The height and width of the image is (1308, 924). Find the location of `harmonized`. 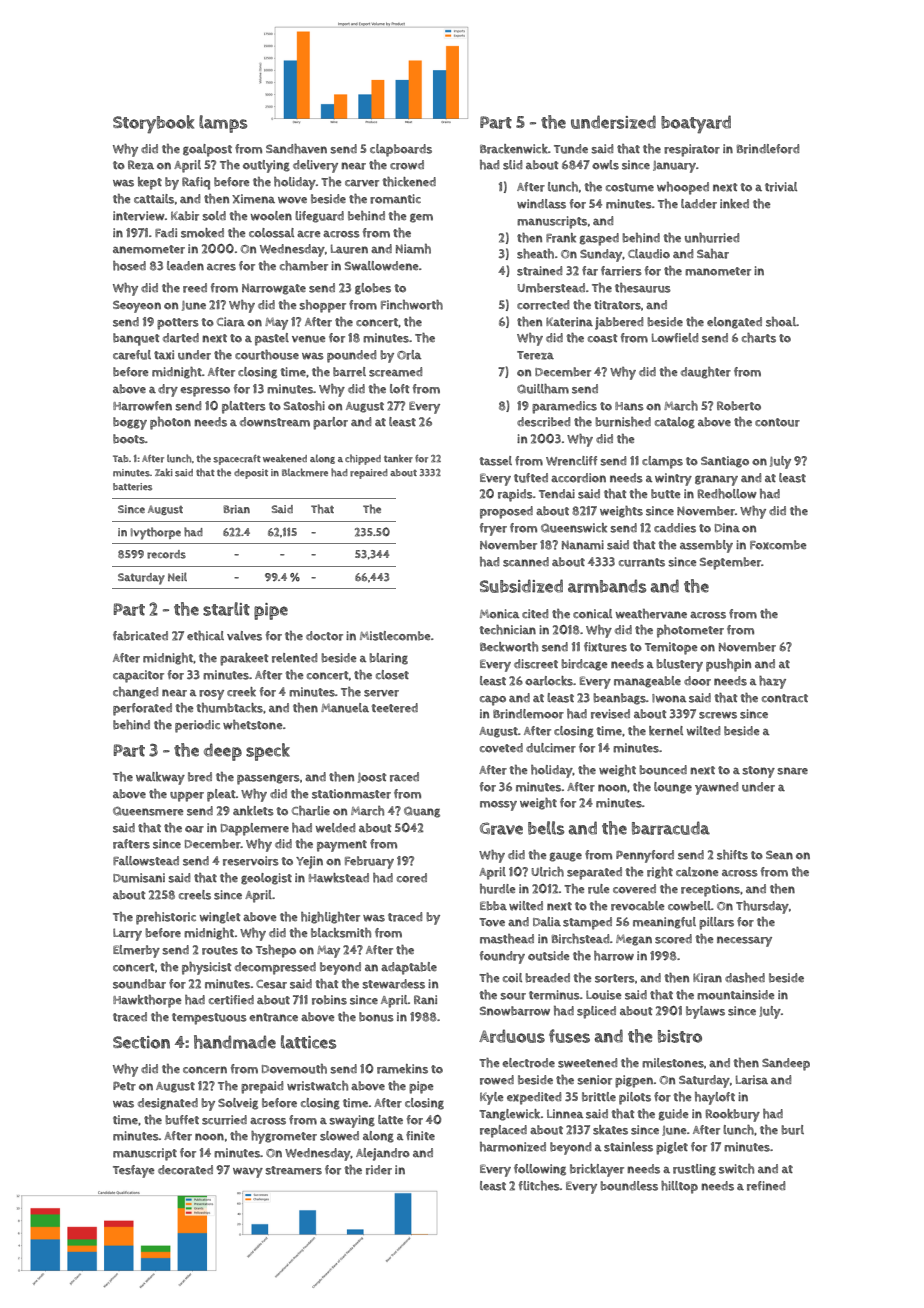

harmonized is located at coordinates (513, 1147).
